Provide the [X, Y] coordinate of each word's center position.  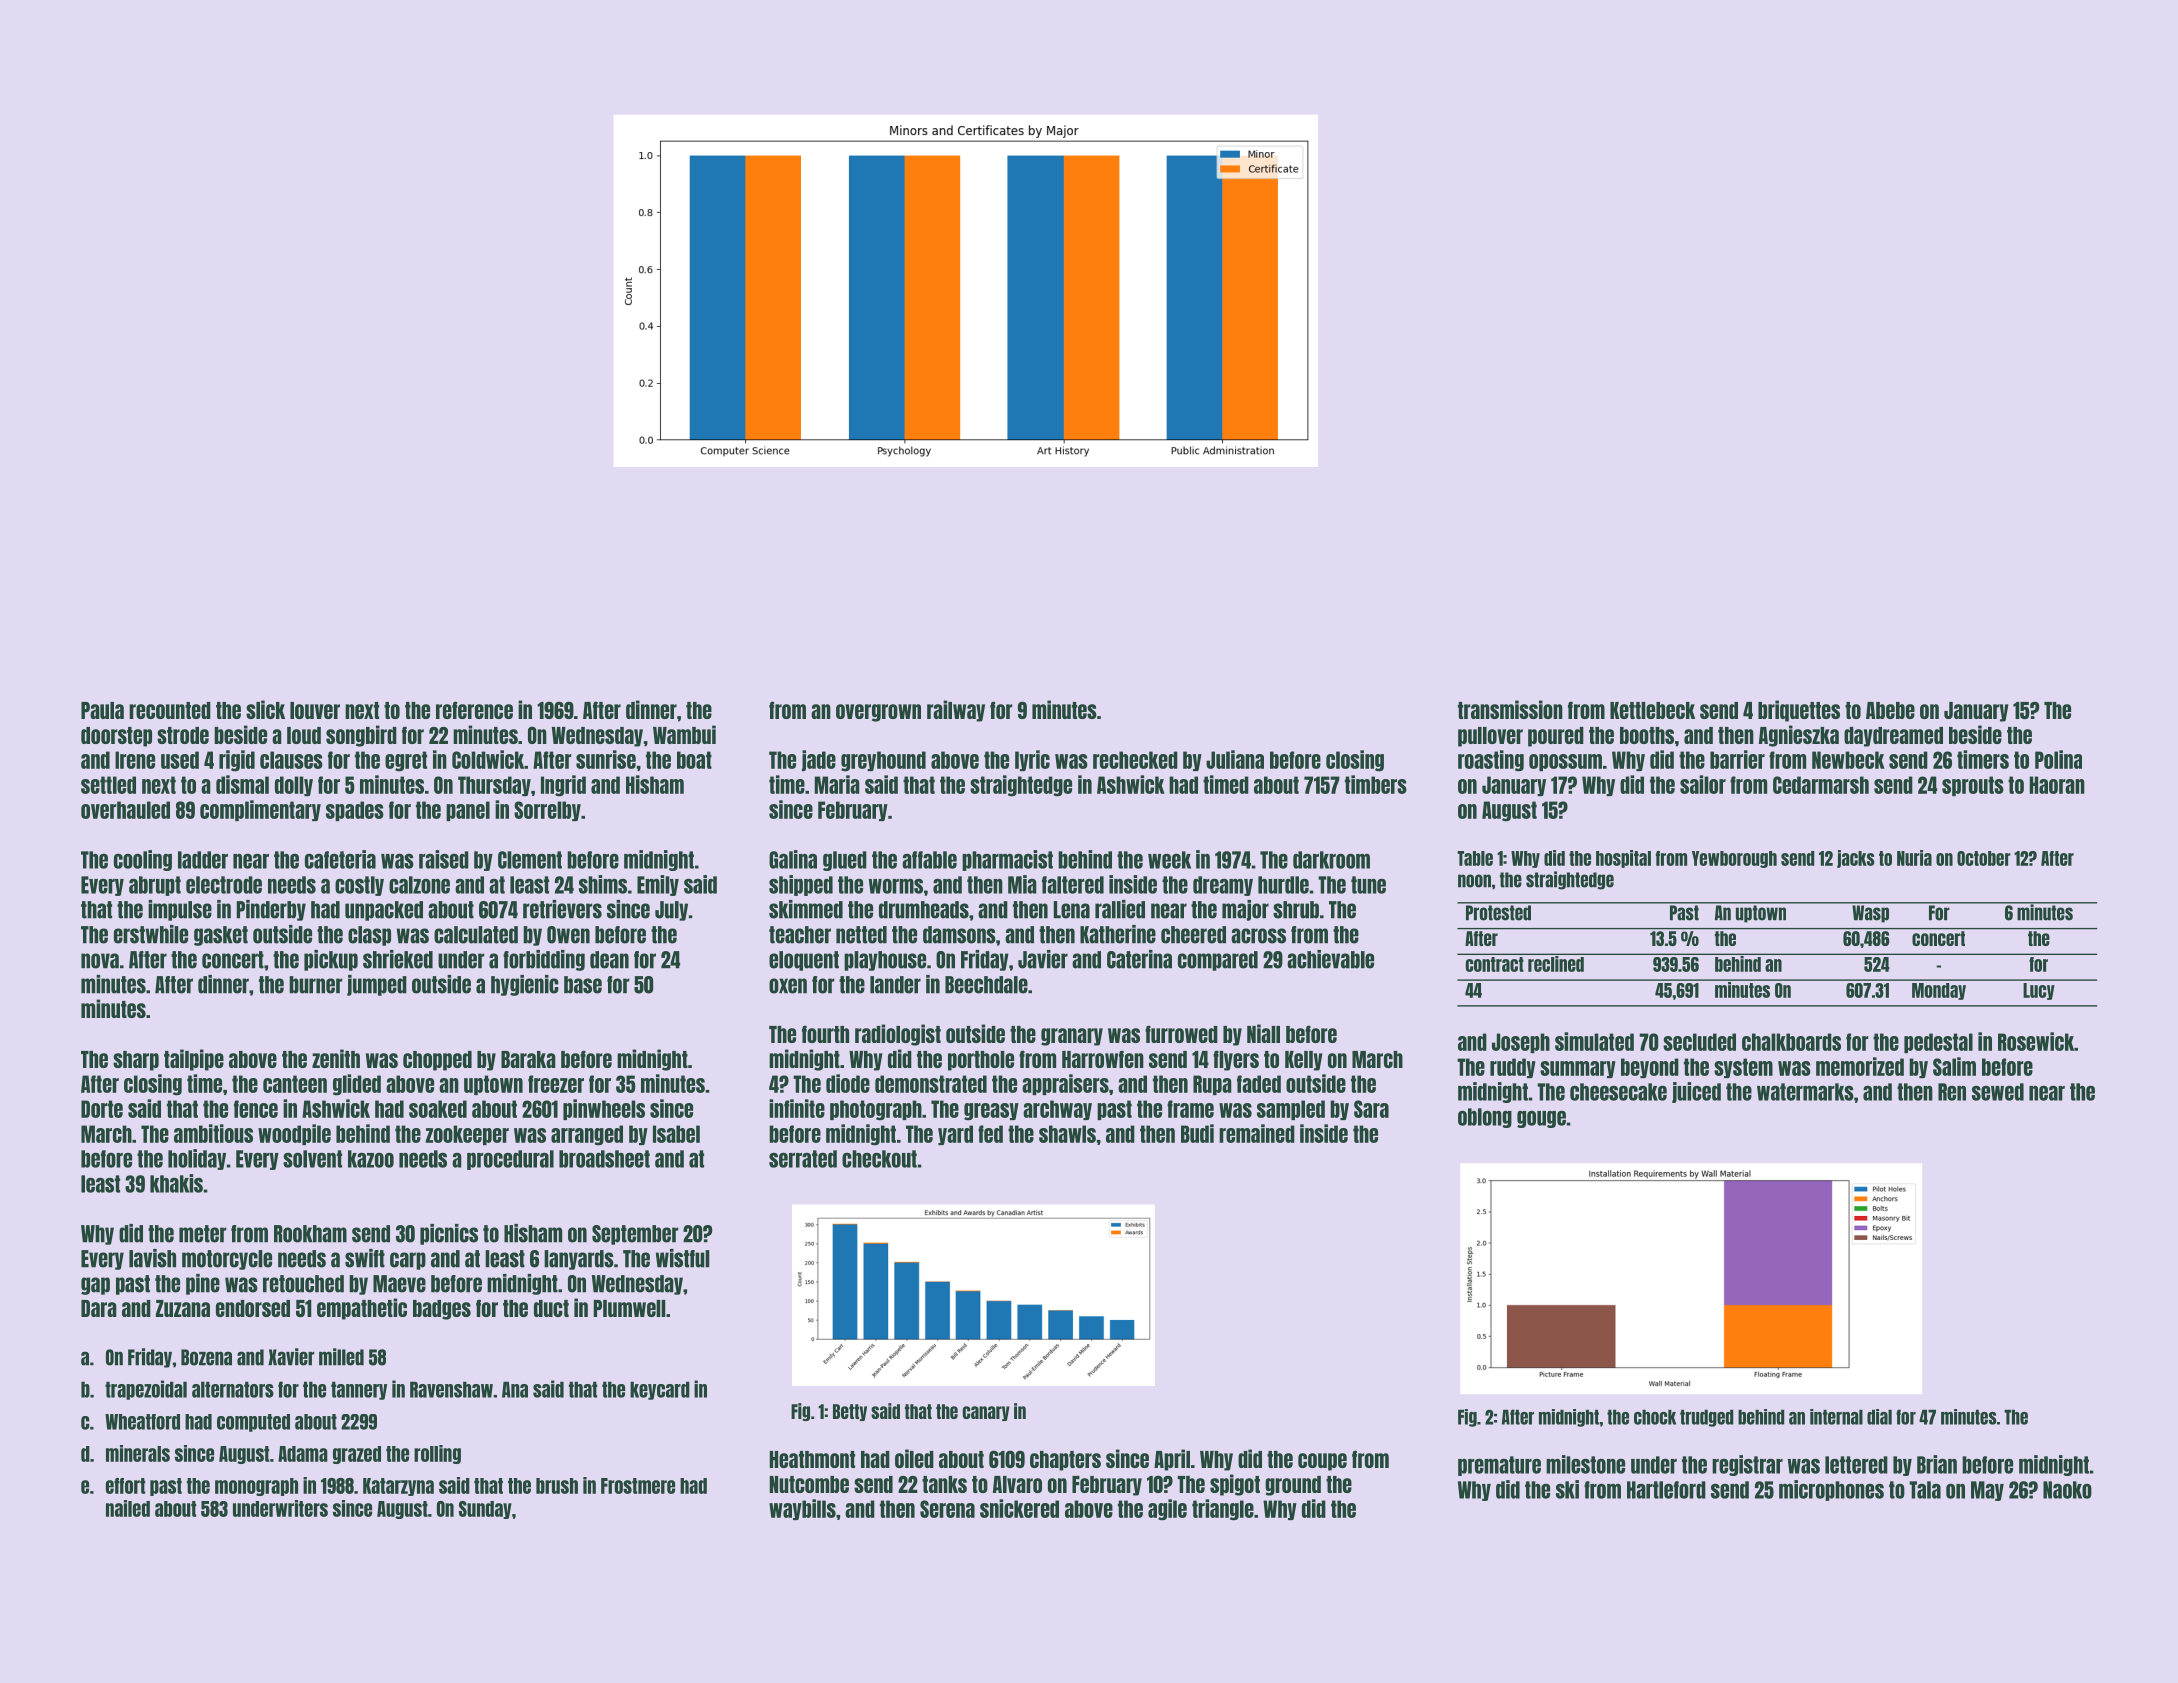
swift [365, 1258]
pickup [331, 960]
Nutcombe [809, 1484]
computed [253, 1423]
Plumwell [630, 1308]
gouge [1541, 1119]
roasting [1491, 761]
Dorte [102, 1109]
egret [406, 761]
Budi [1197, 1133]
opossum [1565, 762]
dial [1879, 1417]
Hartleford [1666, 1490]
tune [1368, 885]
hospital [1623, 859]
